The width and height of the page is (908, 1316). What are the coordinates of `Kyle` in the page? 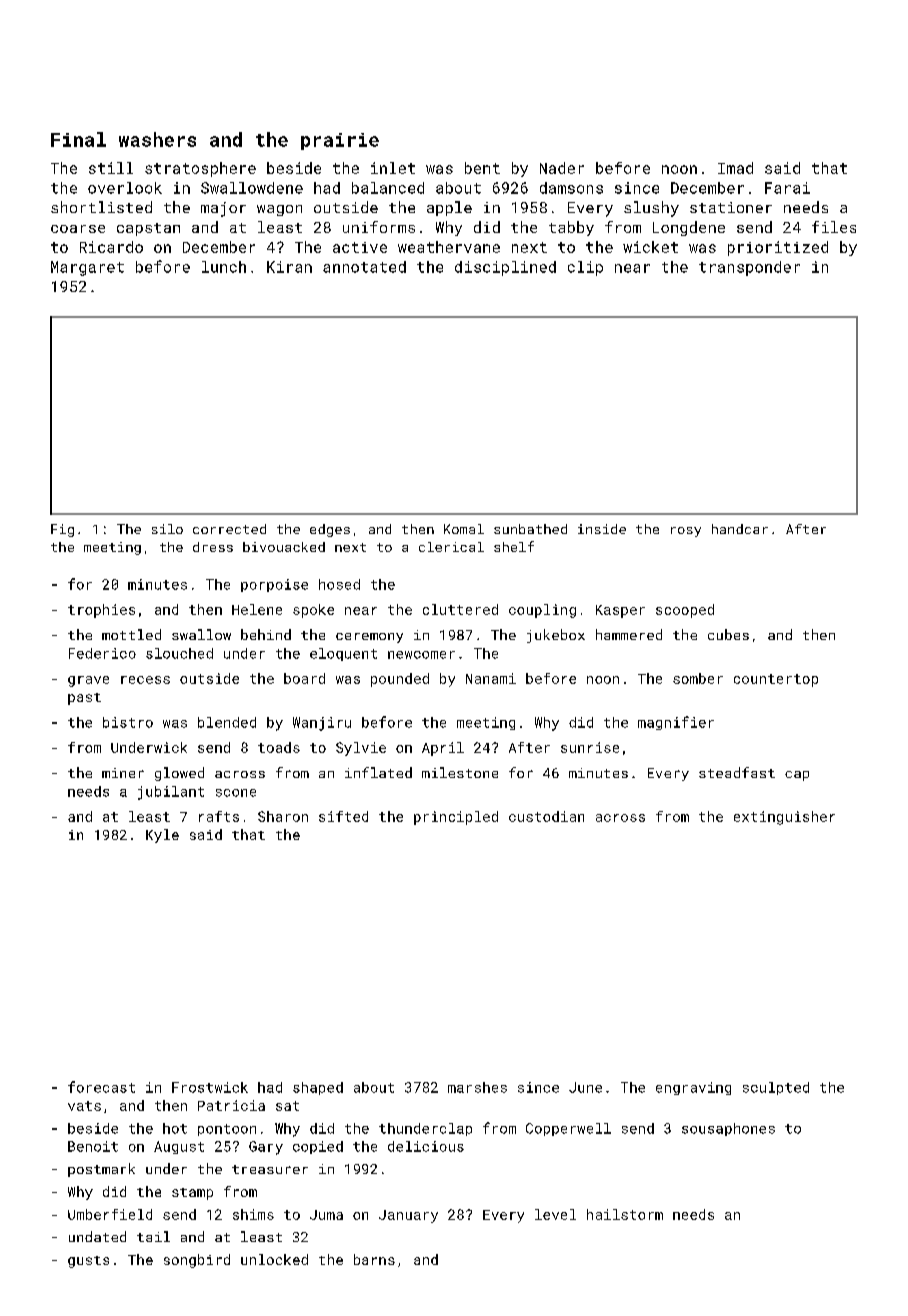 It's located at (162, 836).
